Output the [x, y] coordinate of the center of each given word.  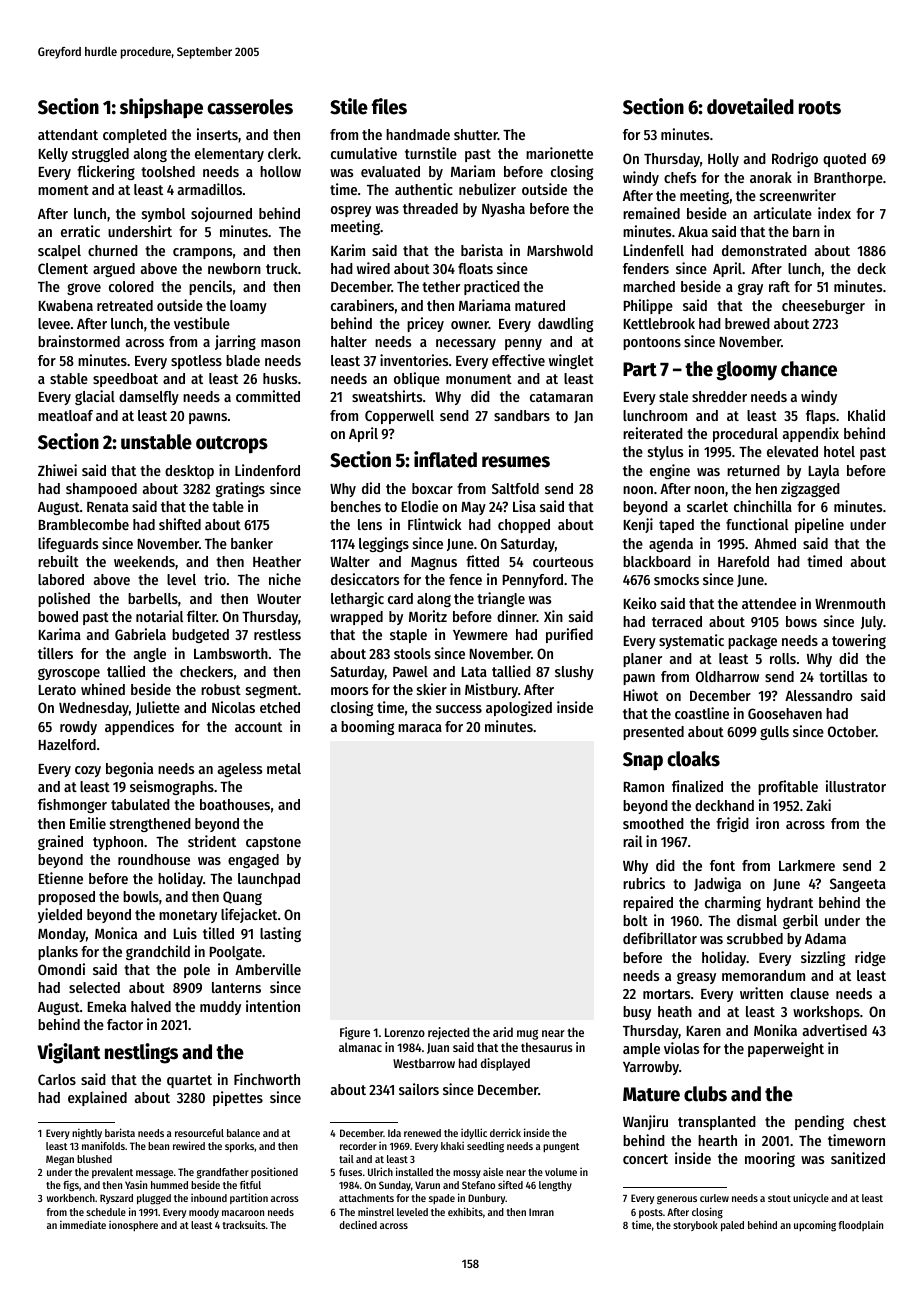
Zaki [818, 805]
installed [414, 1171]
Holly [723, 160]
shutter [476, 134]
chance [809, 369]
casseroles [250, 107]
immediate [83, 1224]
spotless [196, 362]
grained [60, 842]
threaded [430, 208]
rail [632, 841]
